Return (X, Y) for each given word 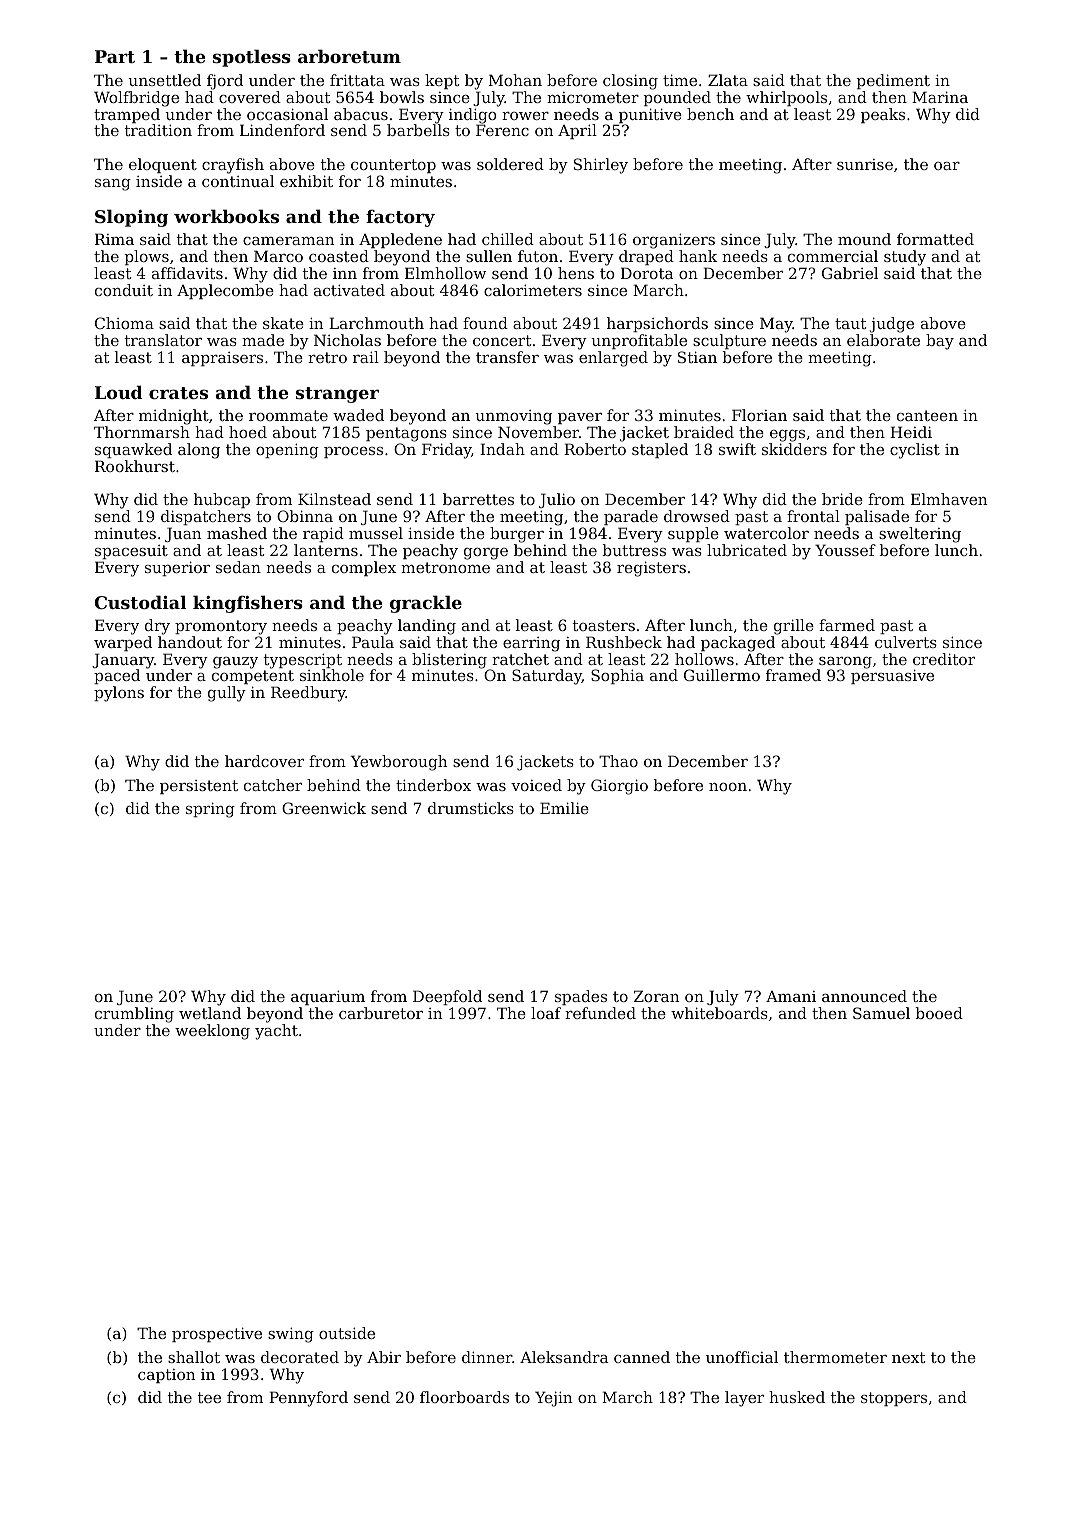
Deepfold (447, 997)
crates (178, 393)
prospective (217, 1334)
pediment (893, 81)
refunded (600, 1013)
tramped (127, 115)
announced (864, 996)
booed (939, 1013)
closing (630, 82)
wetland (210, 1013)
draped (646, 257)
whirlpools (786, 98)
